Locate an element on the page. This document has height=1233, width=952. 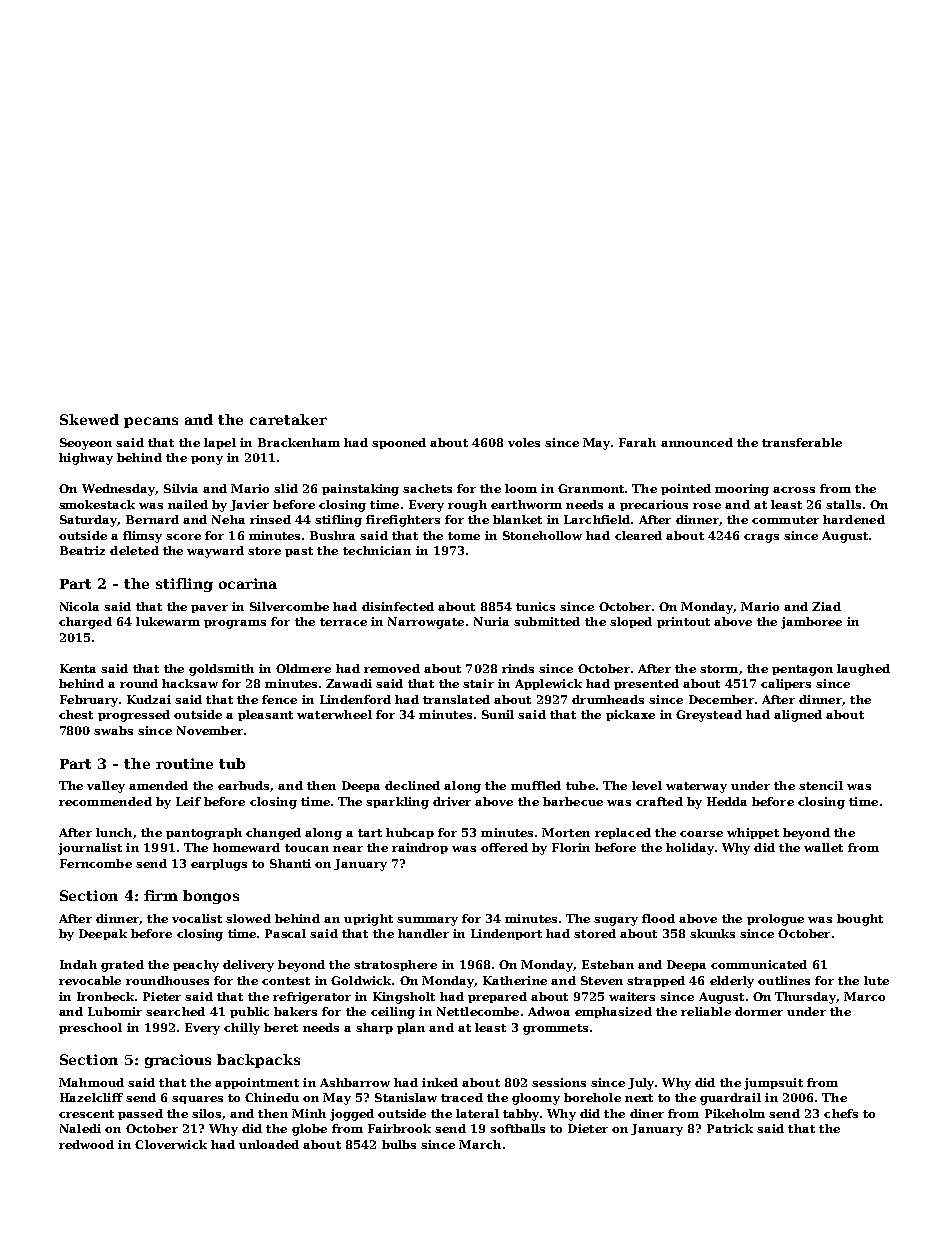
ocarina is located at coordinates (248, 583).
